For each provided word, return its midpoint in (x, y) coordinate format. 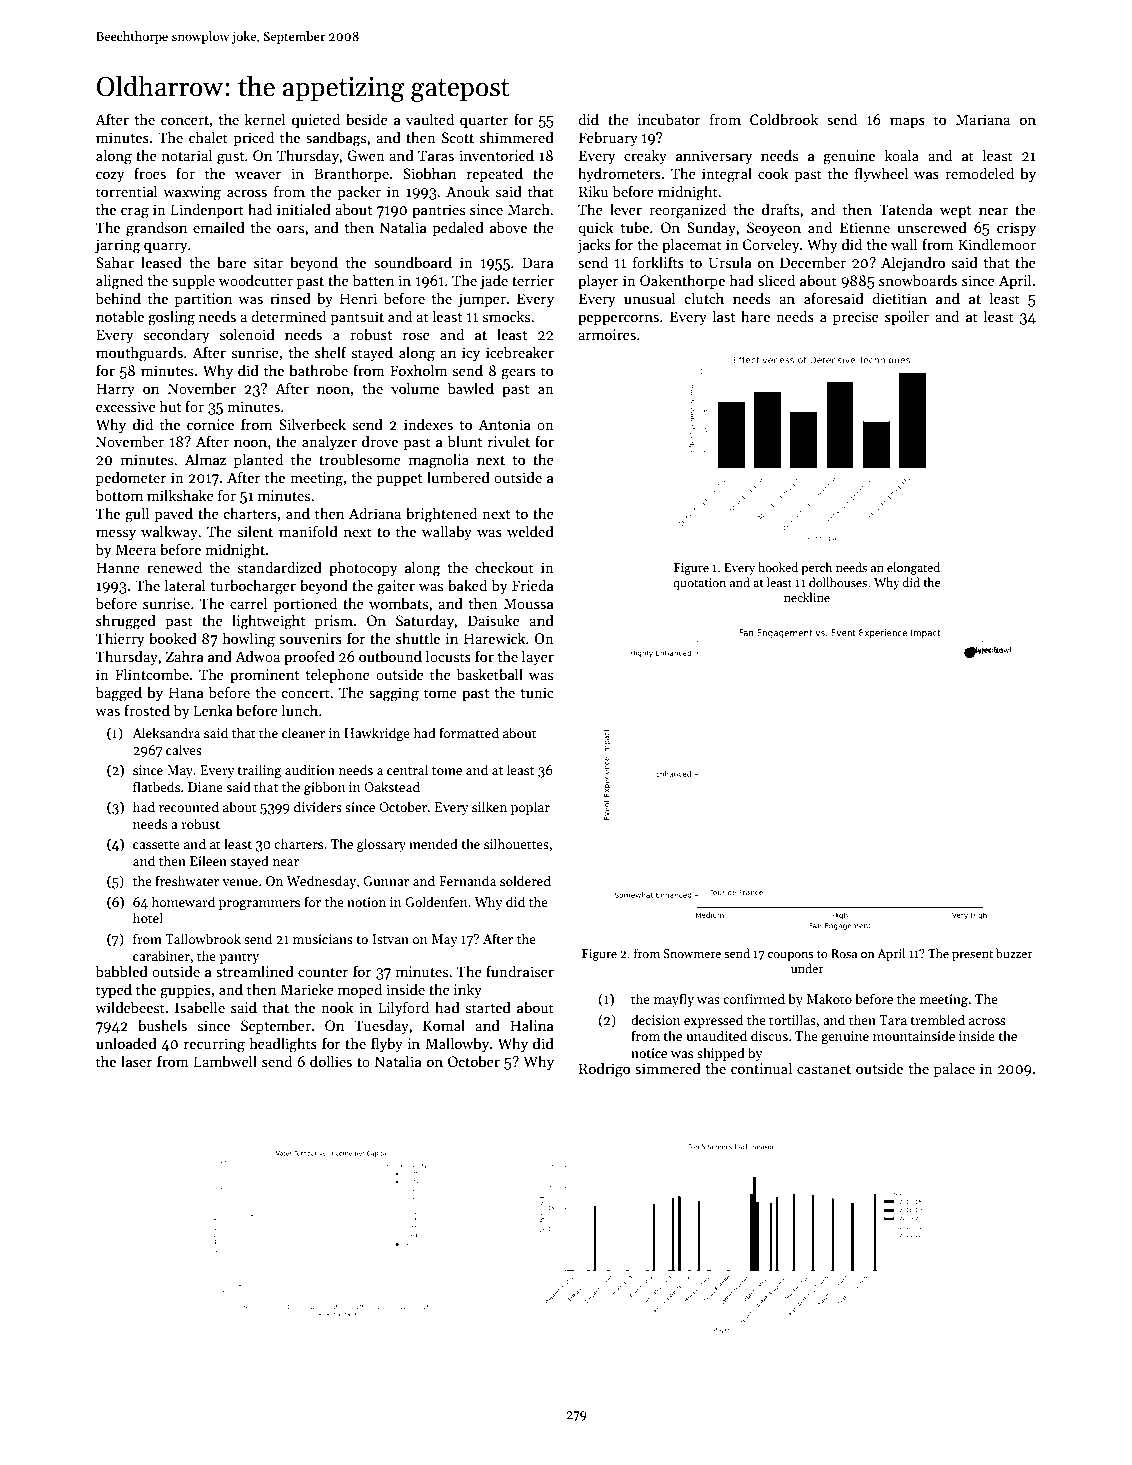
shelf (331, 352)
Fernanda (467, 880)
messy (116, 534)
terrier (533, 280)
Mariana (983, 119)
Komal (444, 1025)
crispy (1016, 229)
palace (954, 1069)
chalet (208, 137)
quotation (699, 584)
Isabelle (200, 1007)
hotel (148, 917)
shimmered (517, 137)
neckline (807, 597)
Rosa (844, 953)
